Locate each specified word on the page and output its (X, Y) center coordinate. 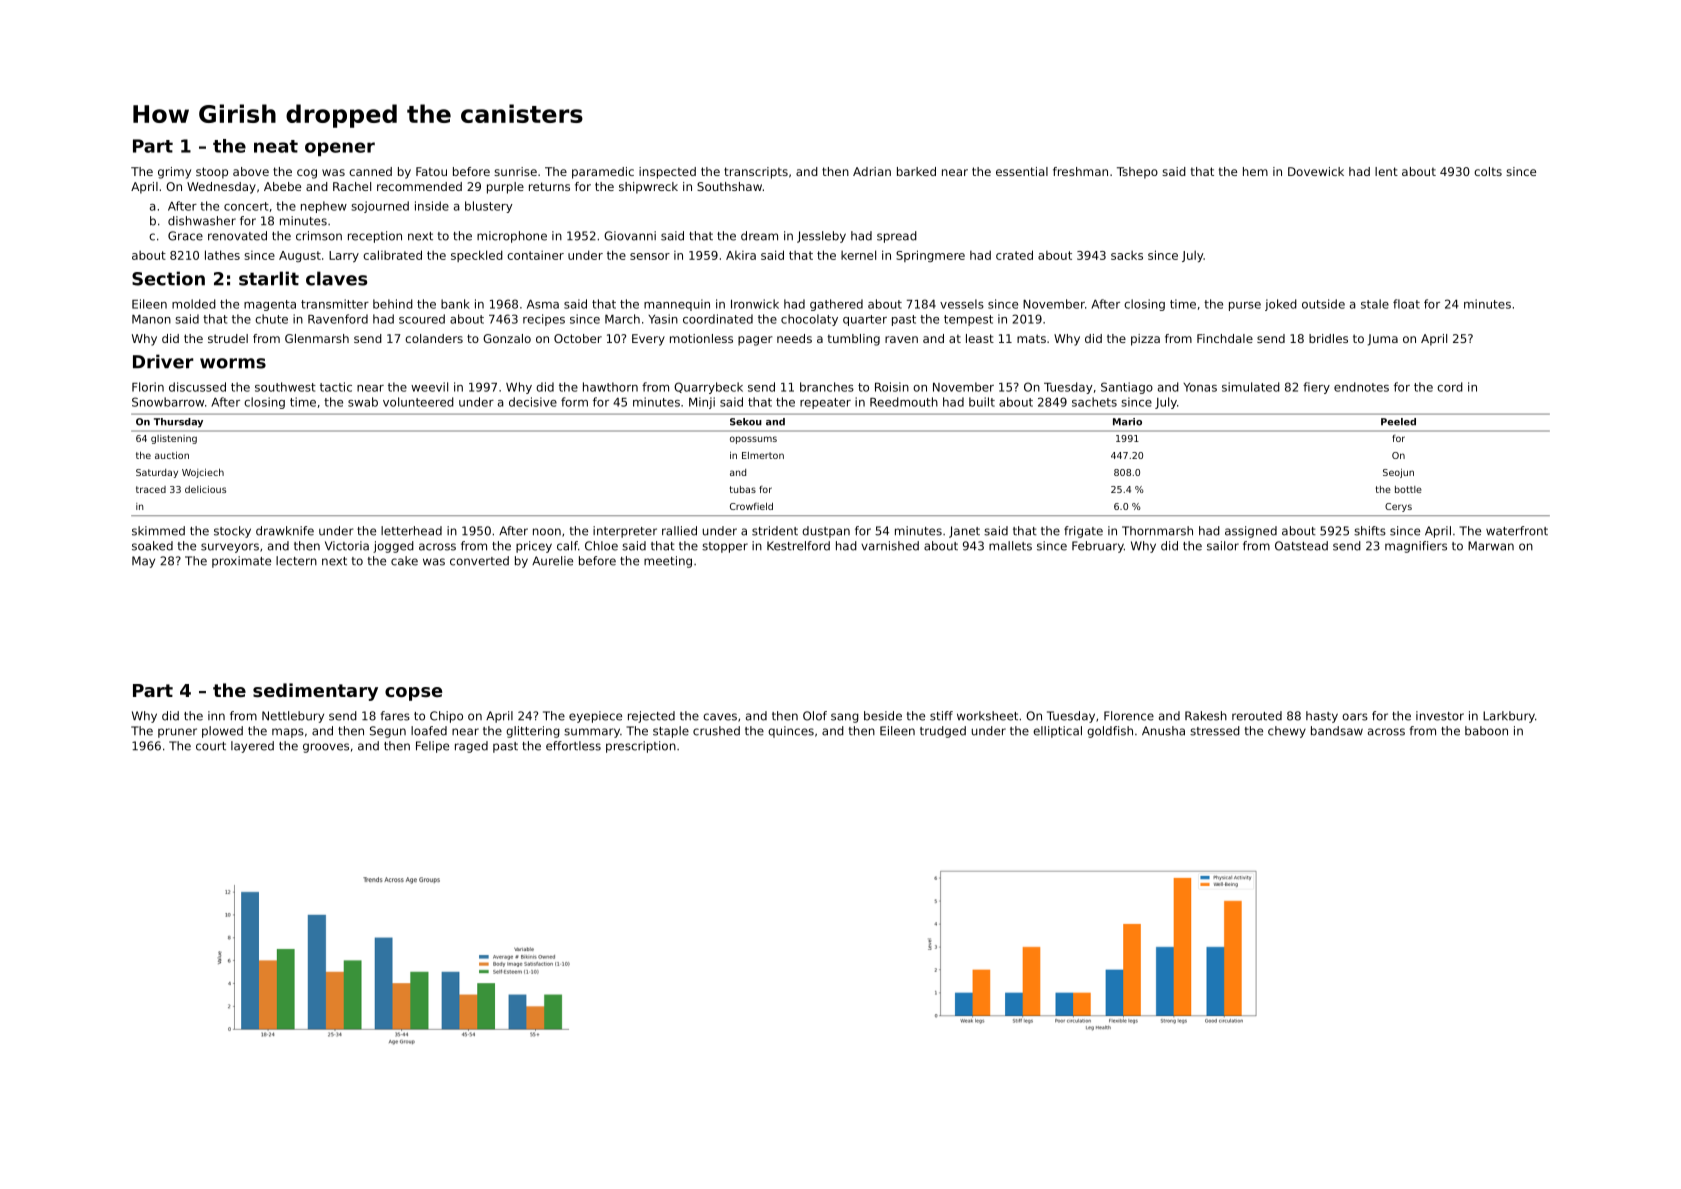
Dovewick (1316, 171)
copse (413, 694)
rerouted (1257, 716)
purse (1245, 306)
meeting (668, 562)
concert (246, 206)
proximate (241, 562)
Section (168, 278)
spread (897, 237)
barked (916, 171)
